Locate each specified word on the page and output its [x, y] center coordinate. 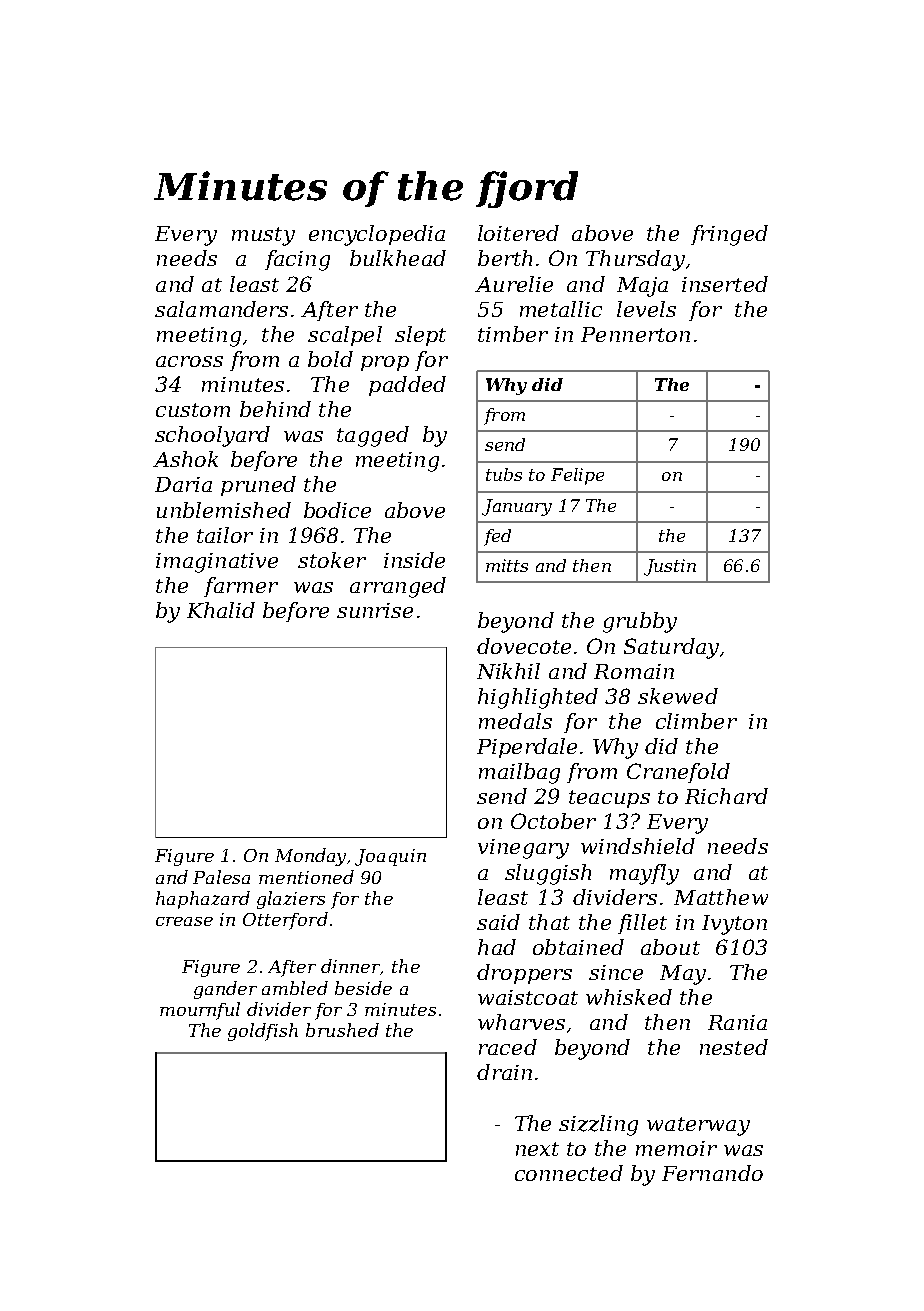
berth [505, 258]
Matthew [721, 897]
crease [184, 921]
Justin [670, 567]
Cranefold [678, 773]
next [537, 1149]
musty [263, 236]
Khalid [221, 610]
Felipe [577, 476]
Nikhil [508, 671]
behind [275, 409]
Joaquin [390, 857]
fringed [729, 235]
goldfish [263, 1032]
